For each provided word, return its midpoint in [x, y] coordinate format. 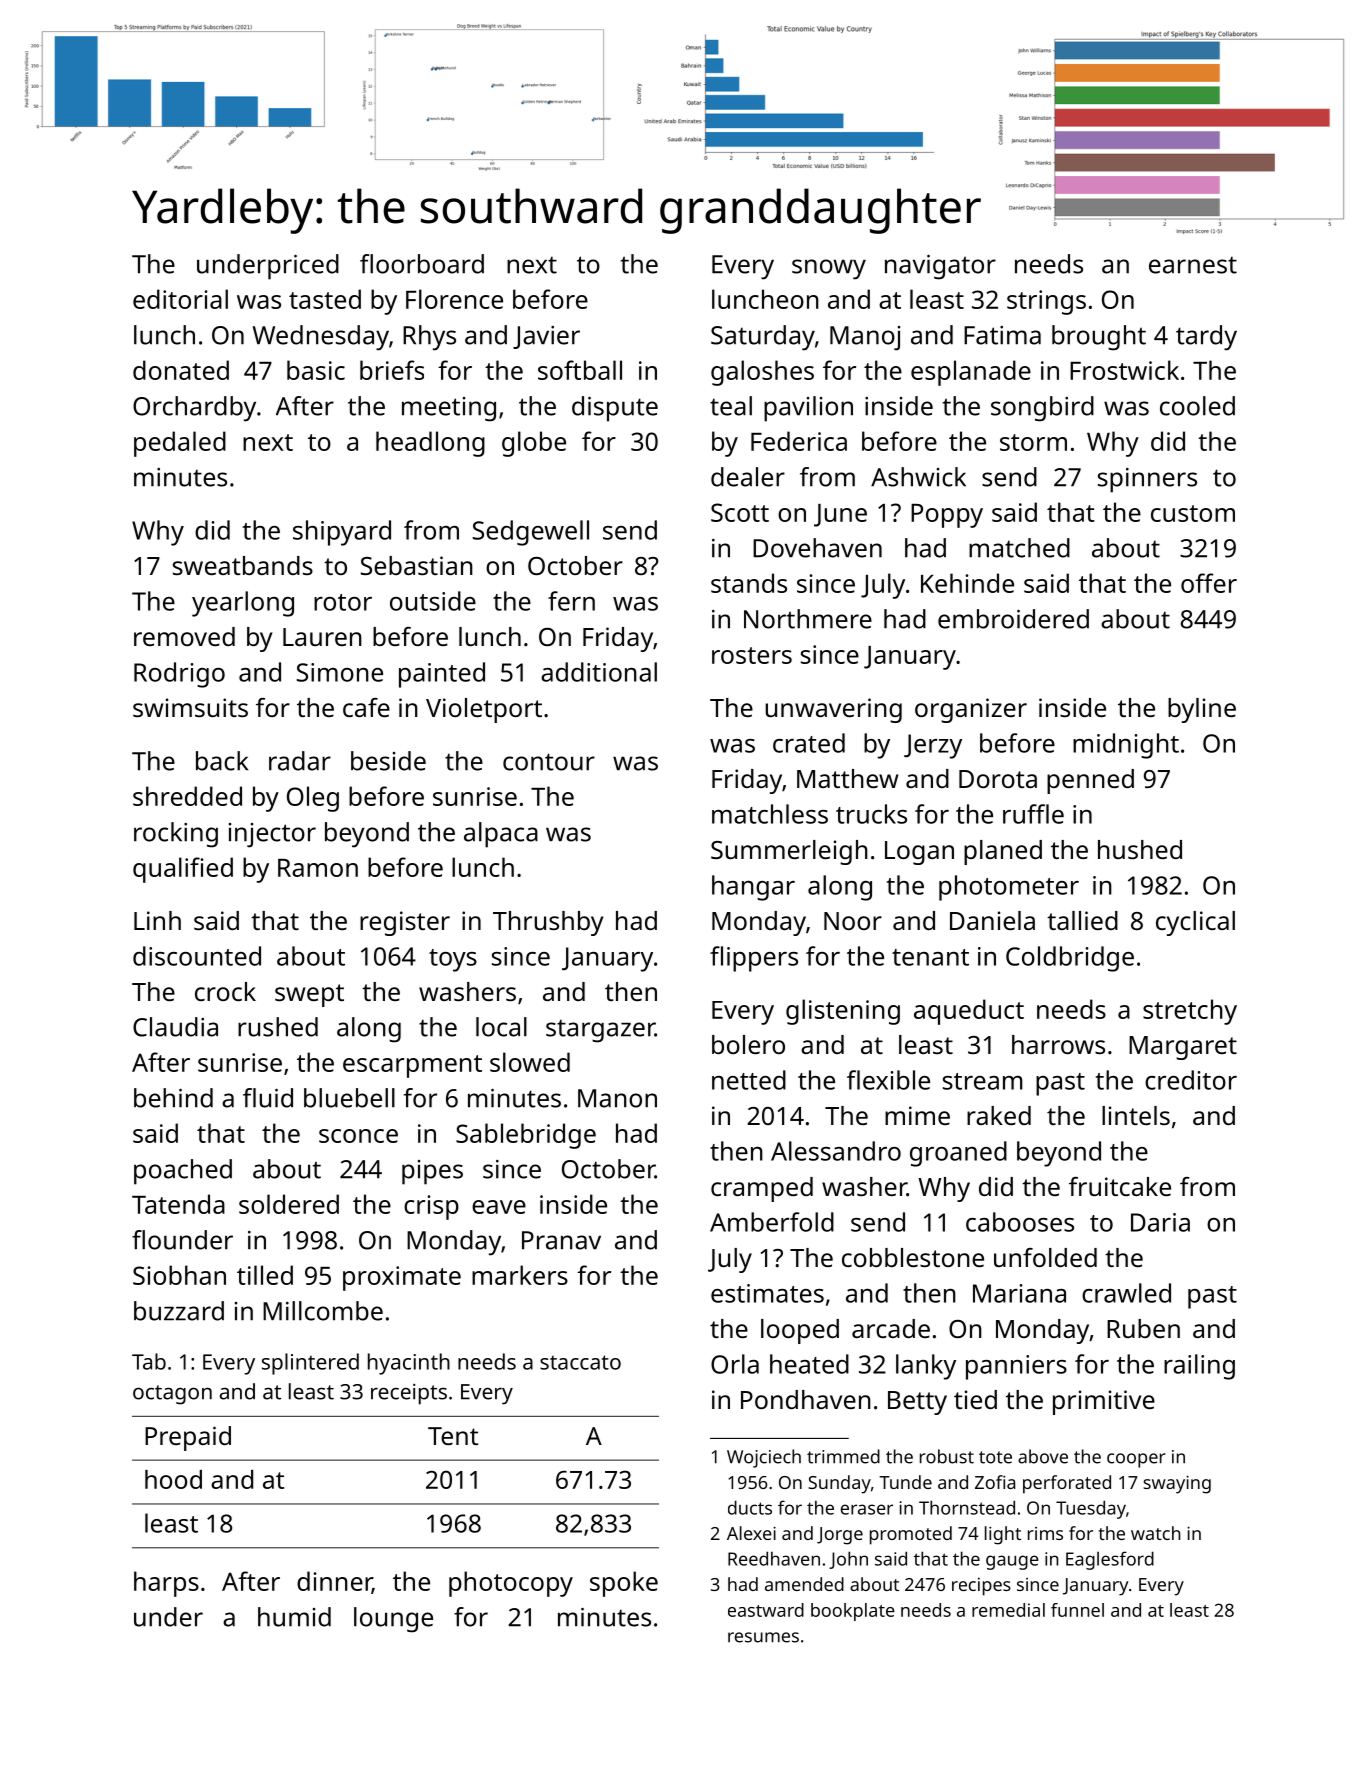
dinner [334, 1582]
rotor [343, 602]
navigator [940, 267]
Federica [799, 441]
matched [1019, 548]
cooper [1136, 1460]
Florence [454, 299]
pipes [432, 1172]
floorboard [422, 264]
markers [520, 1275]
